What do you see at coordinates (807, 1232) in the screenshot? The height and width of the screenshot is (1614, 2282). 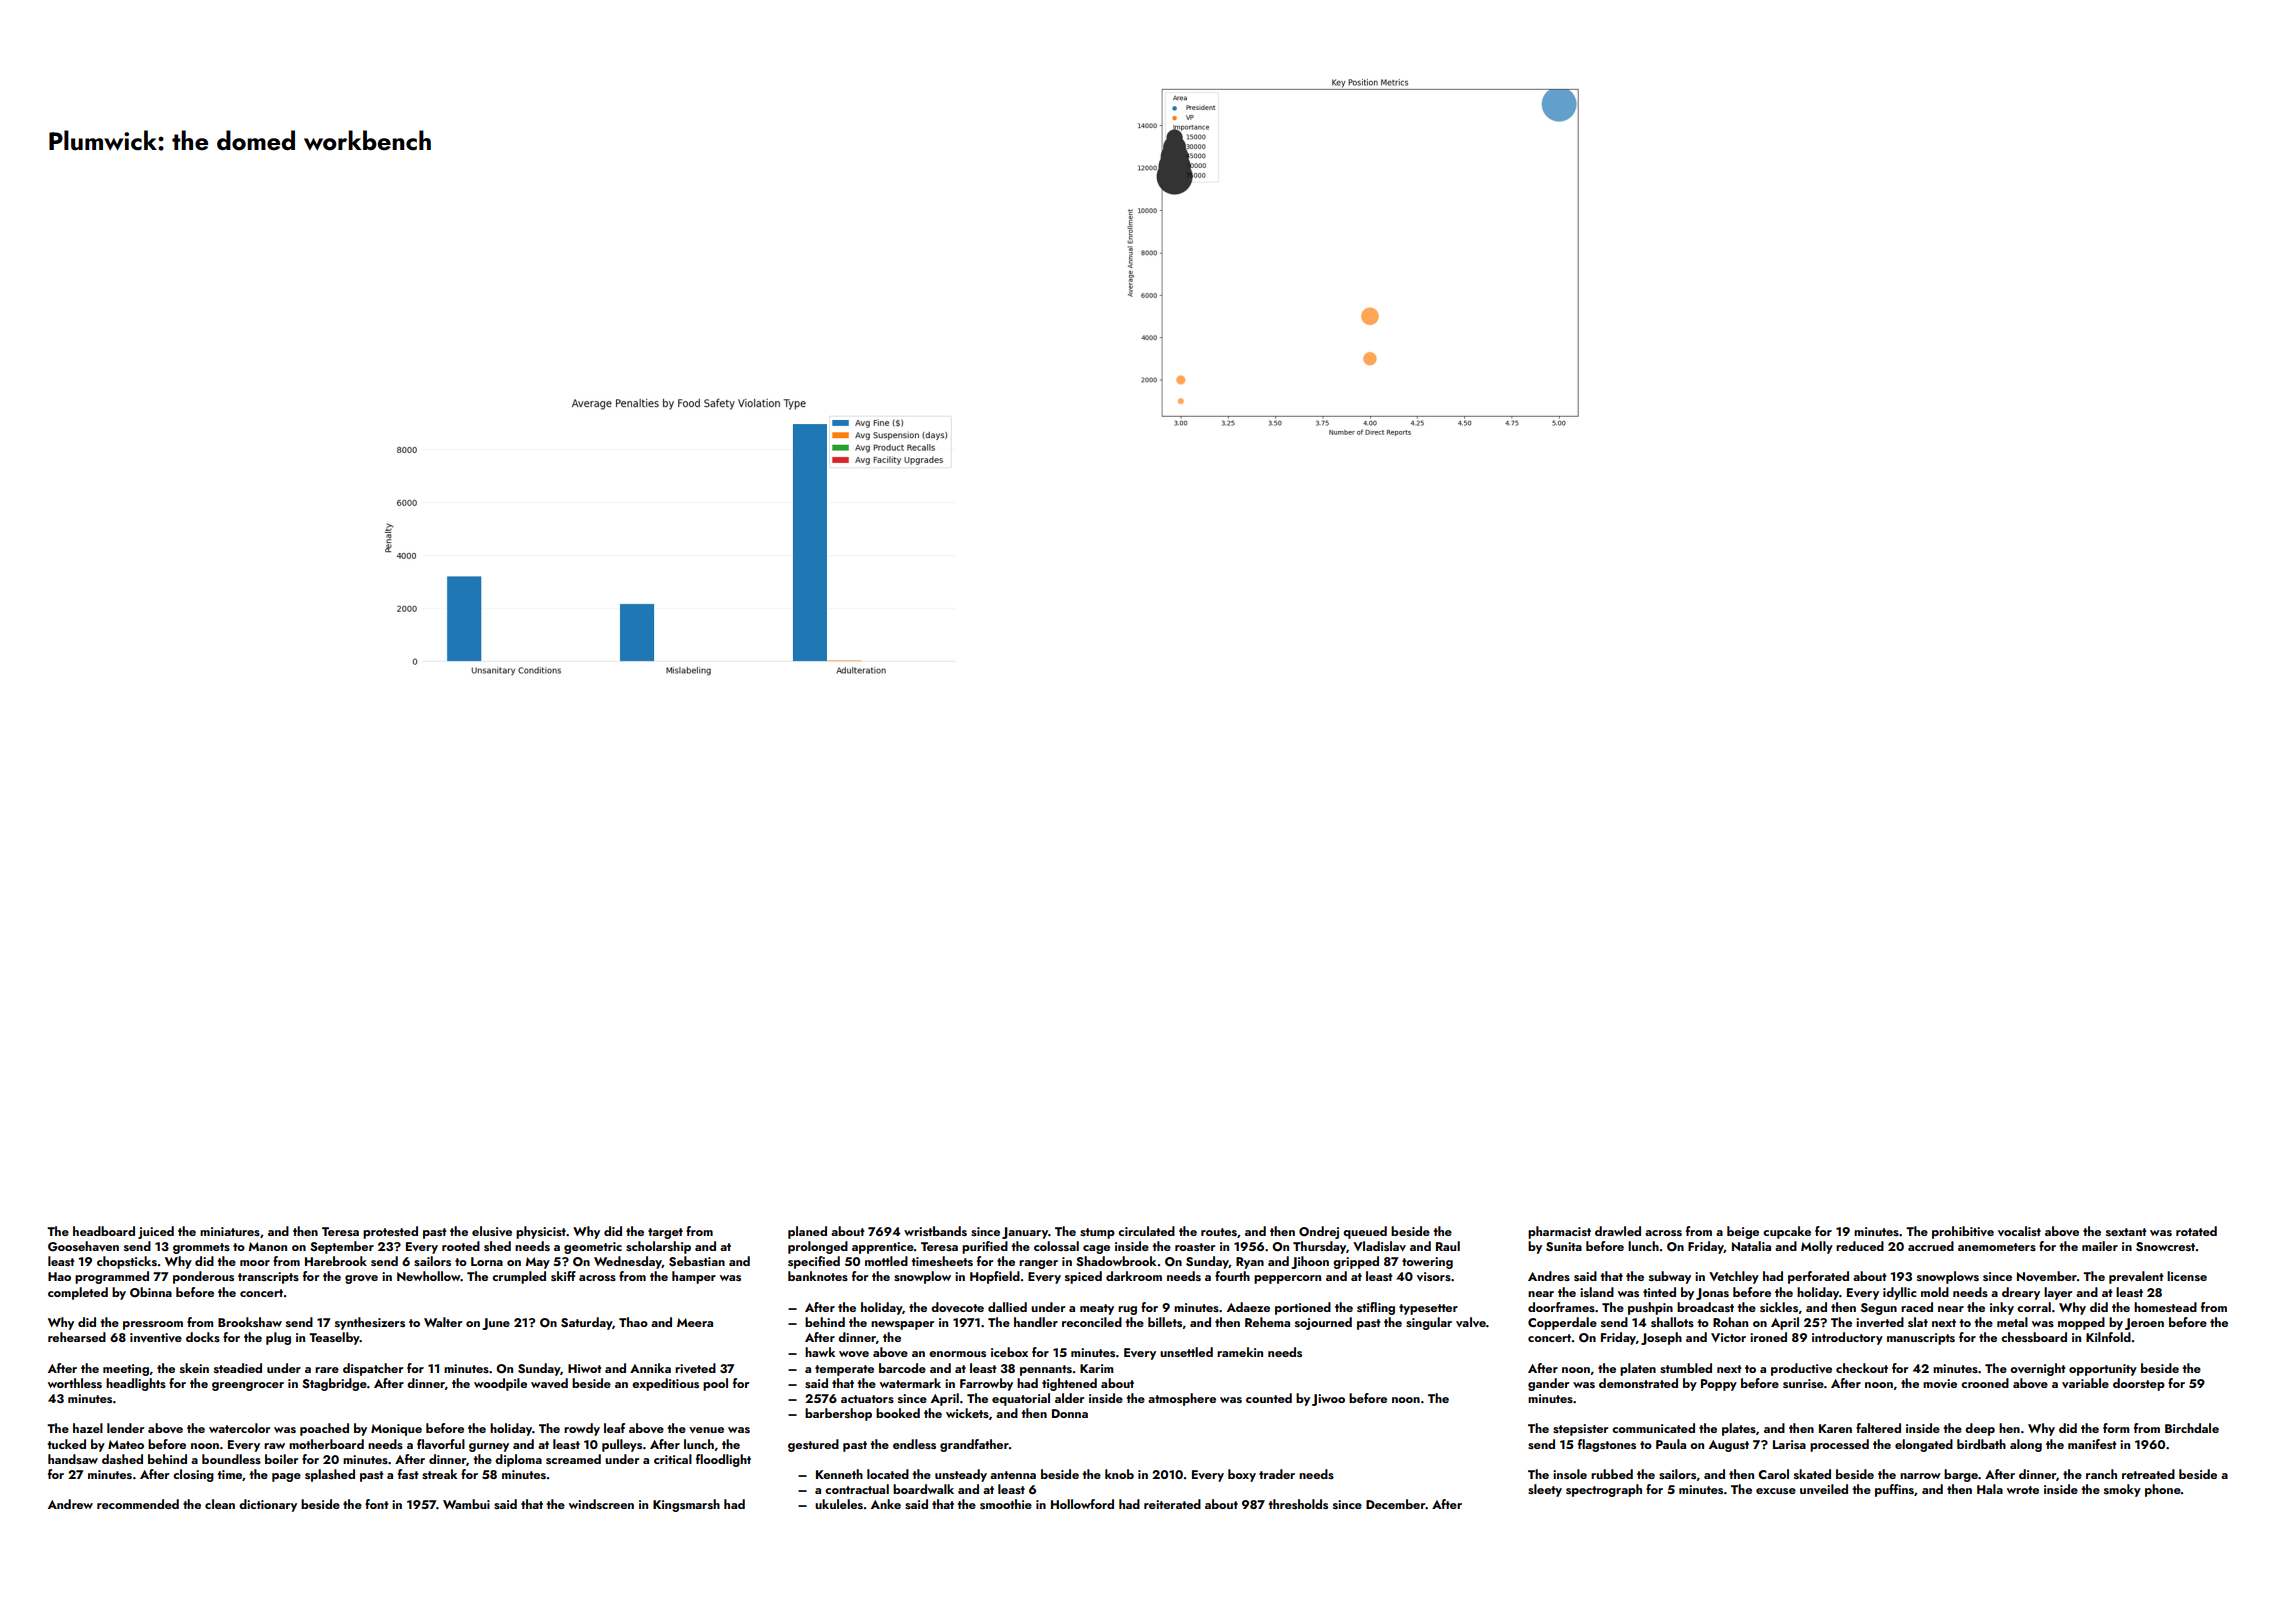 I see `planed` at bounding box center [807, 1232].
